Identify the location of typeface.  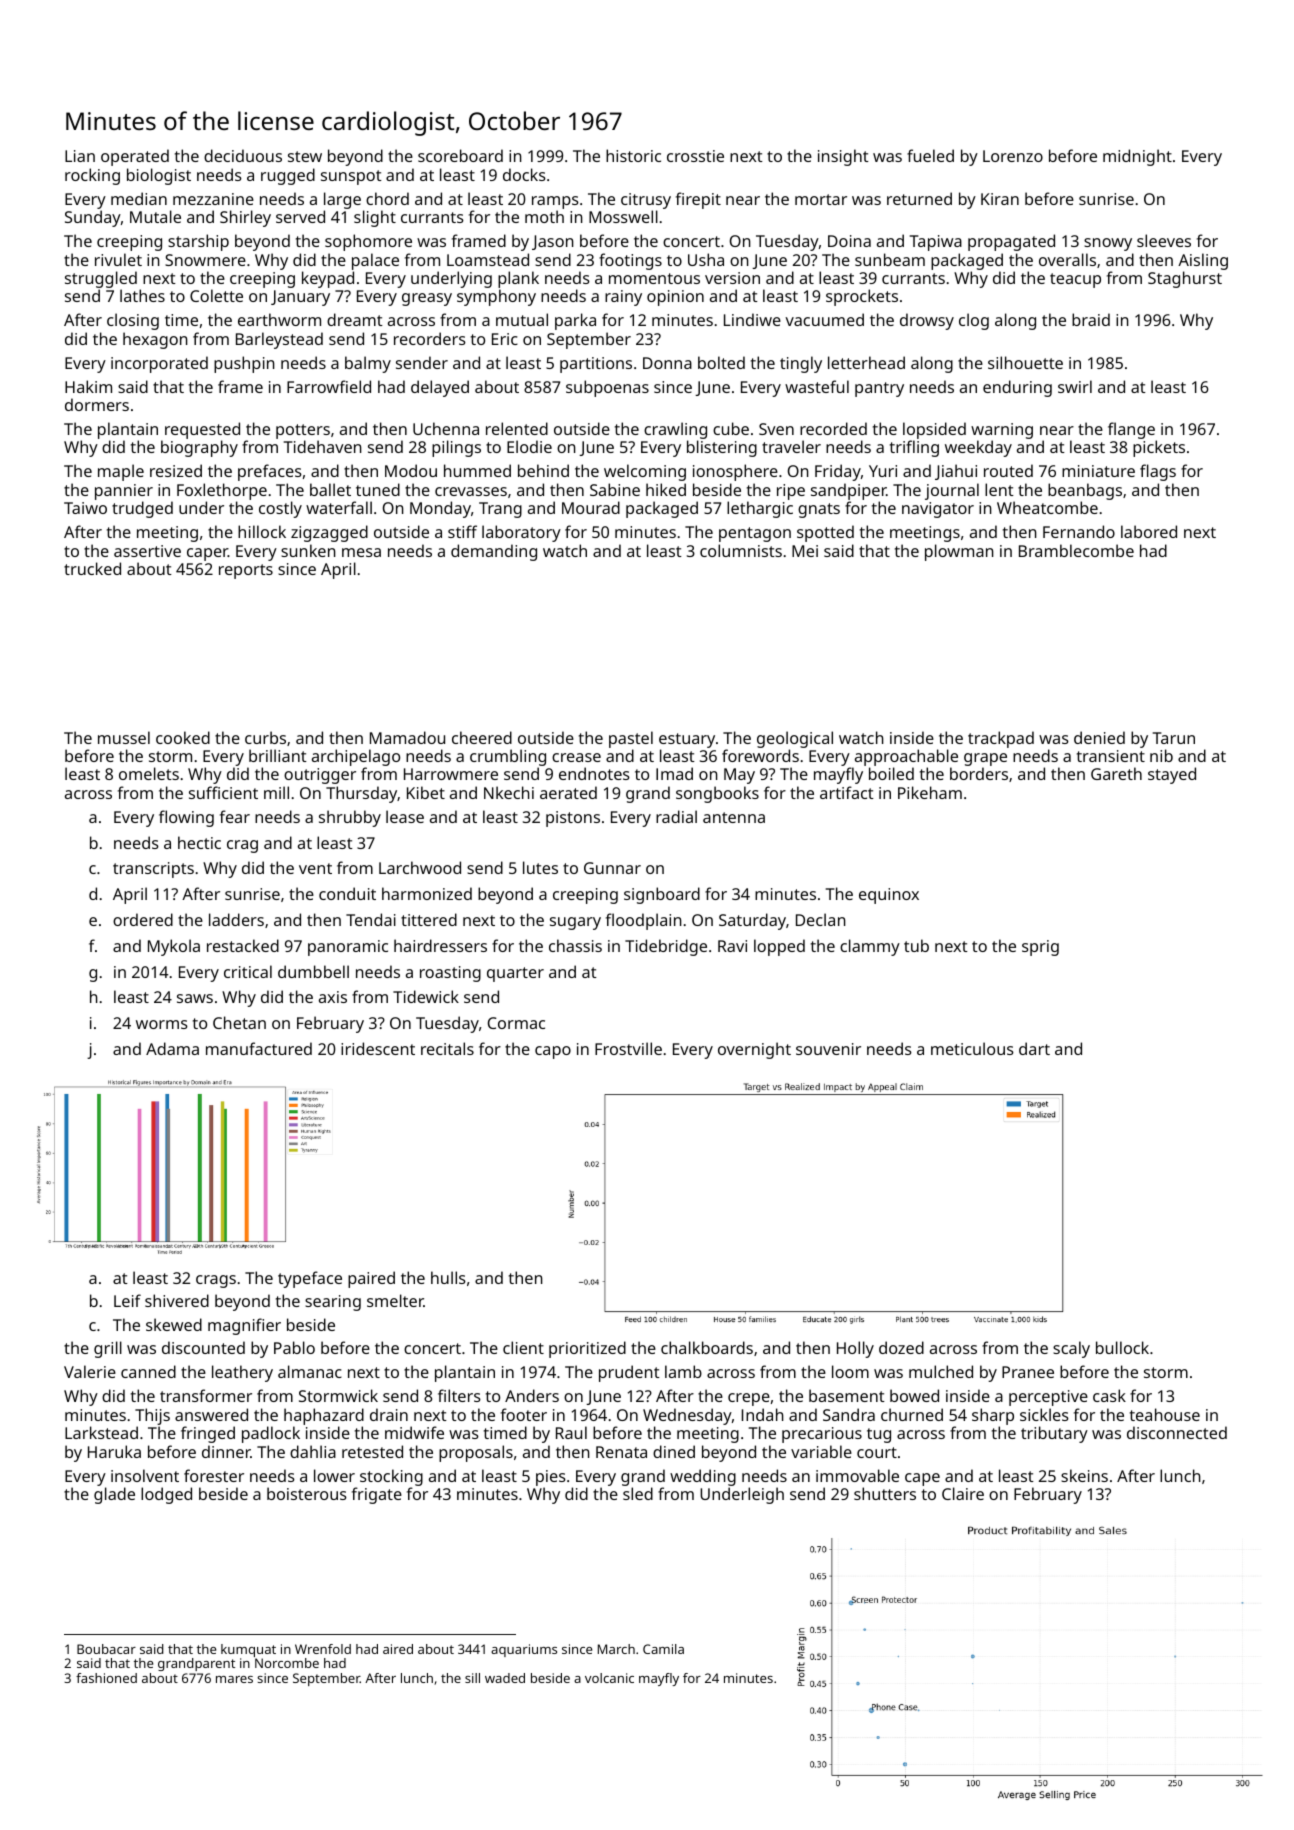
(310, 1279).
